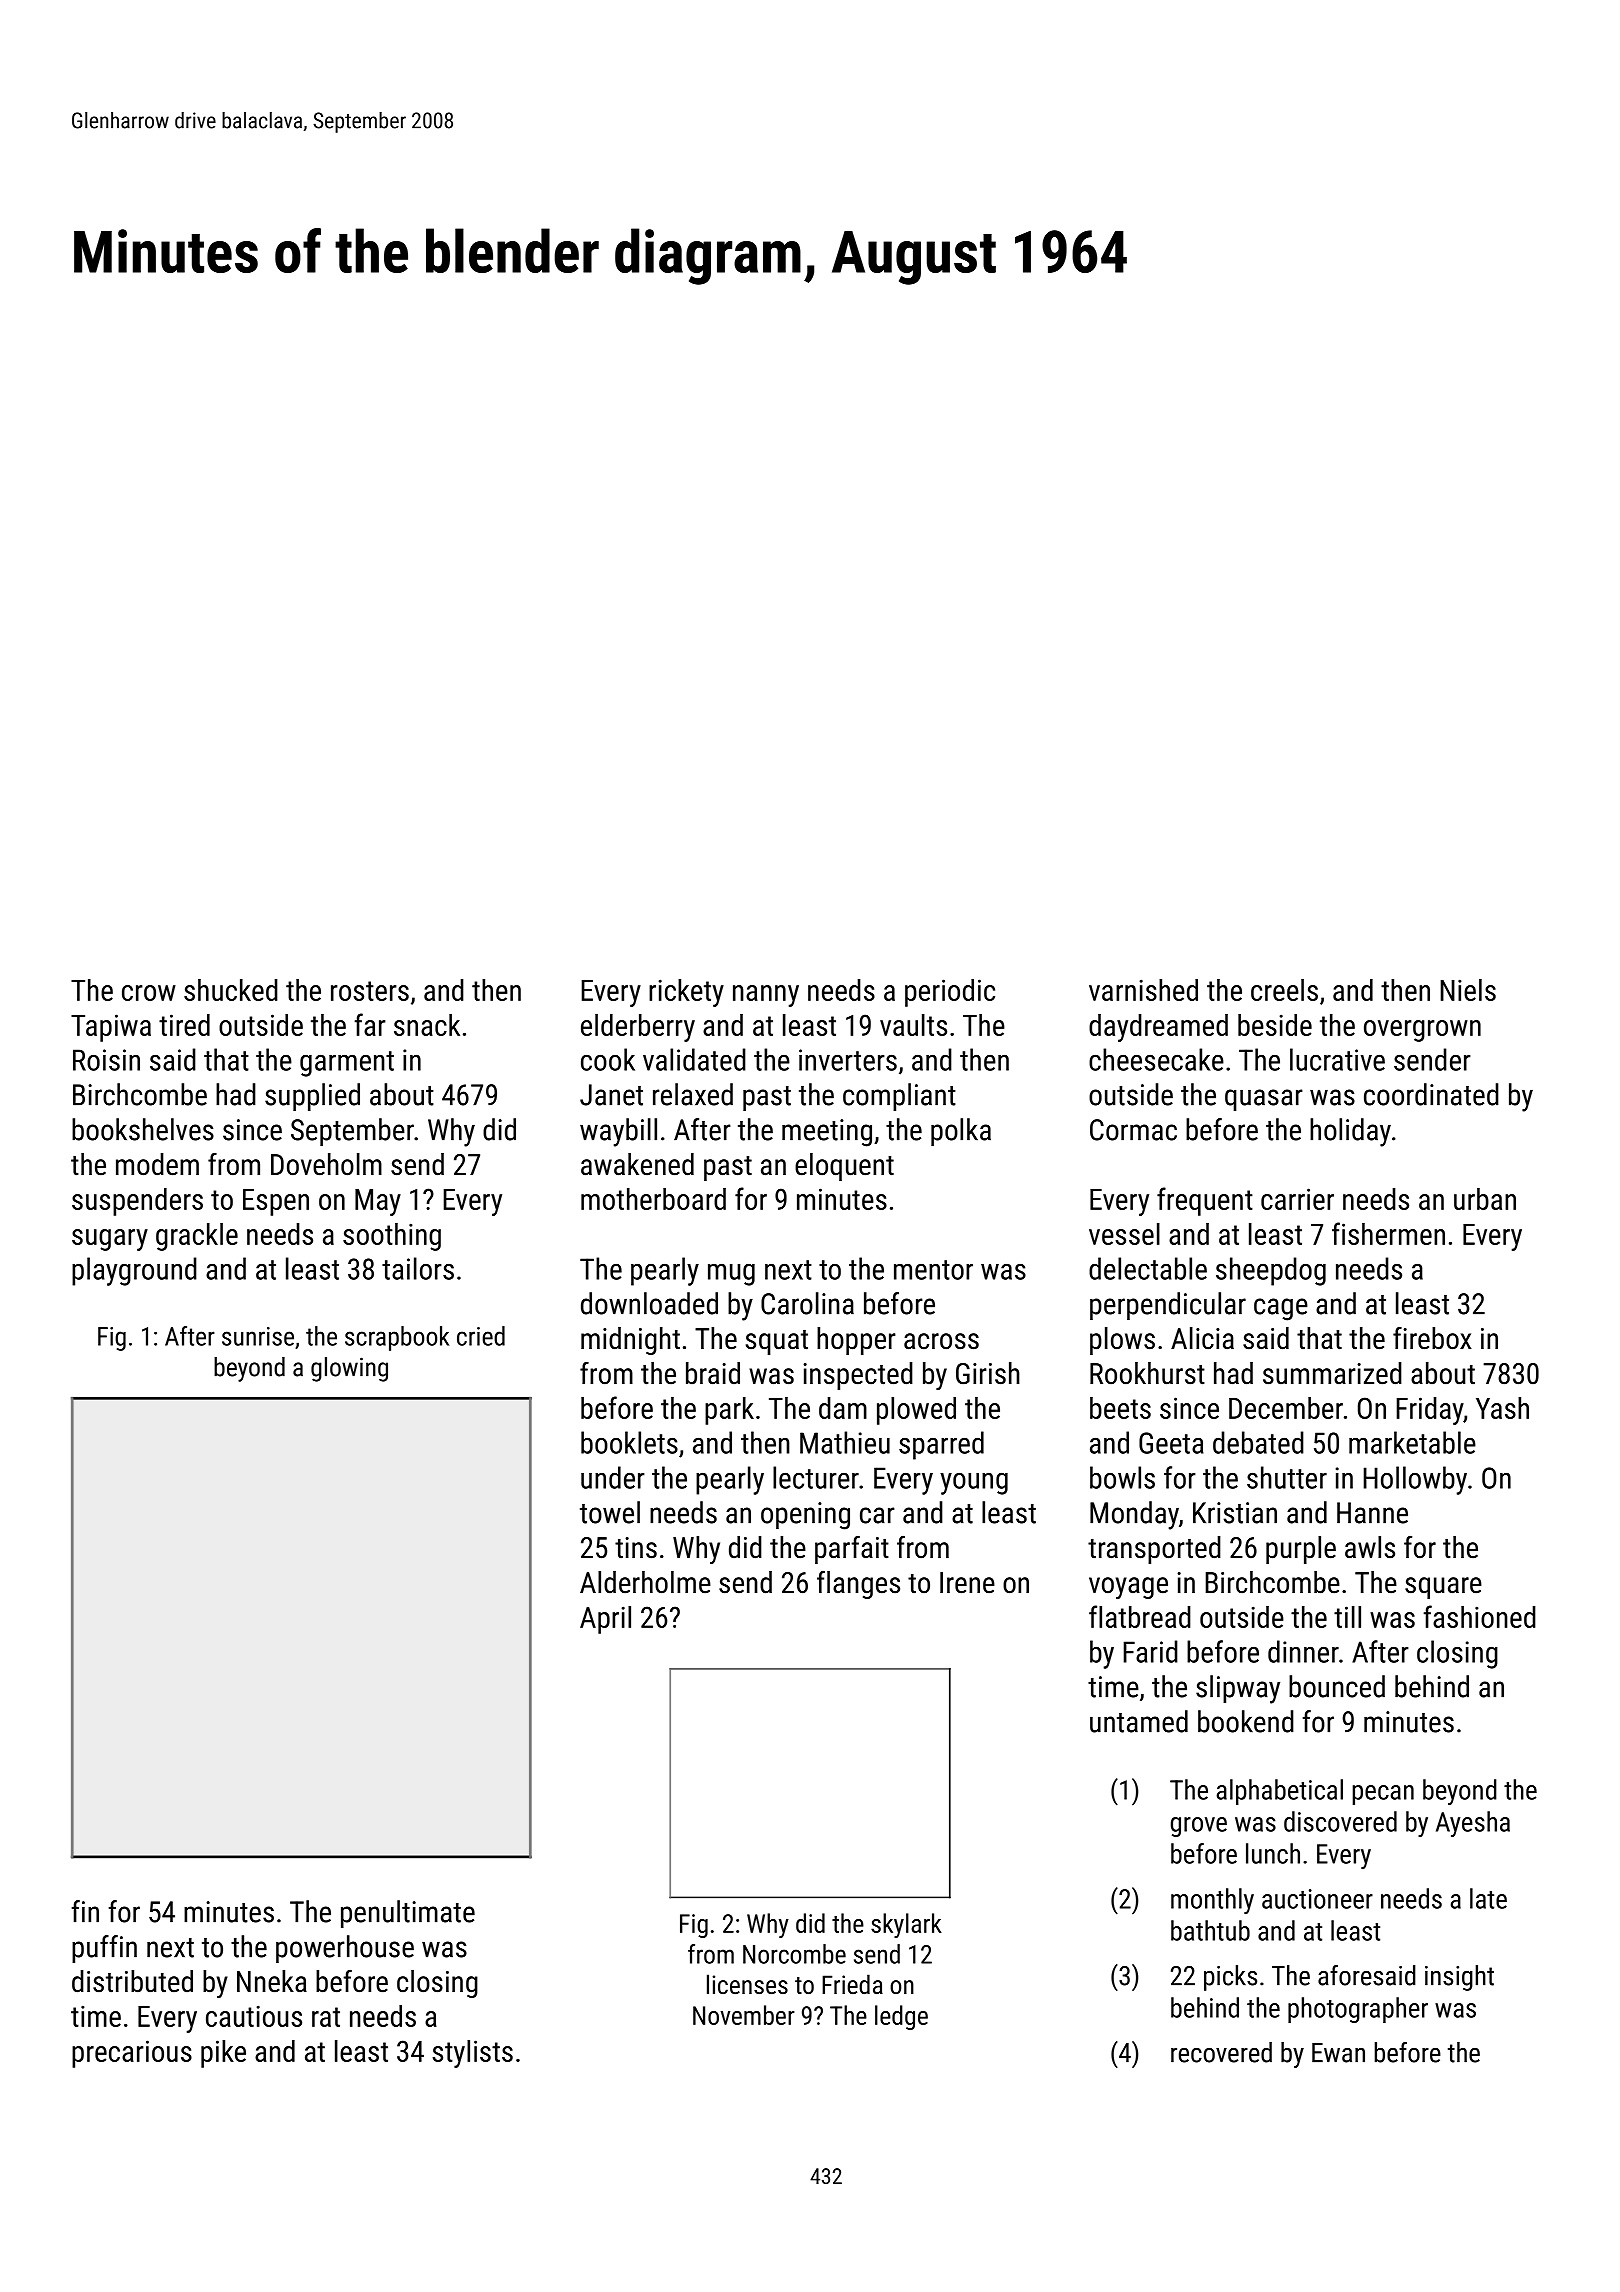 The image size is (1620, 2292). I want to click on stylists, so click(472, 2054).
